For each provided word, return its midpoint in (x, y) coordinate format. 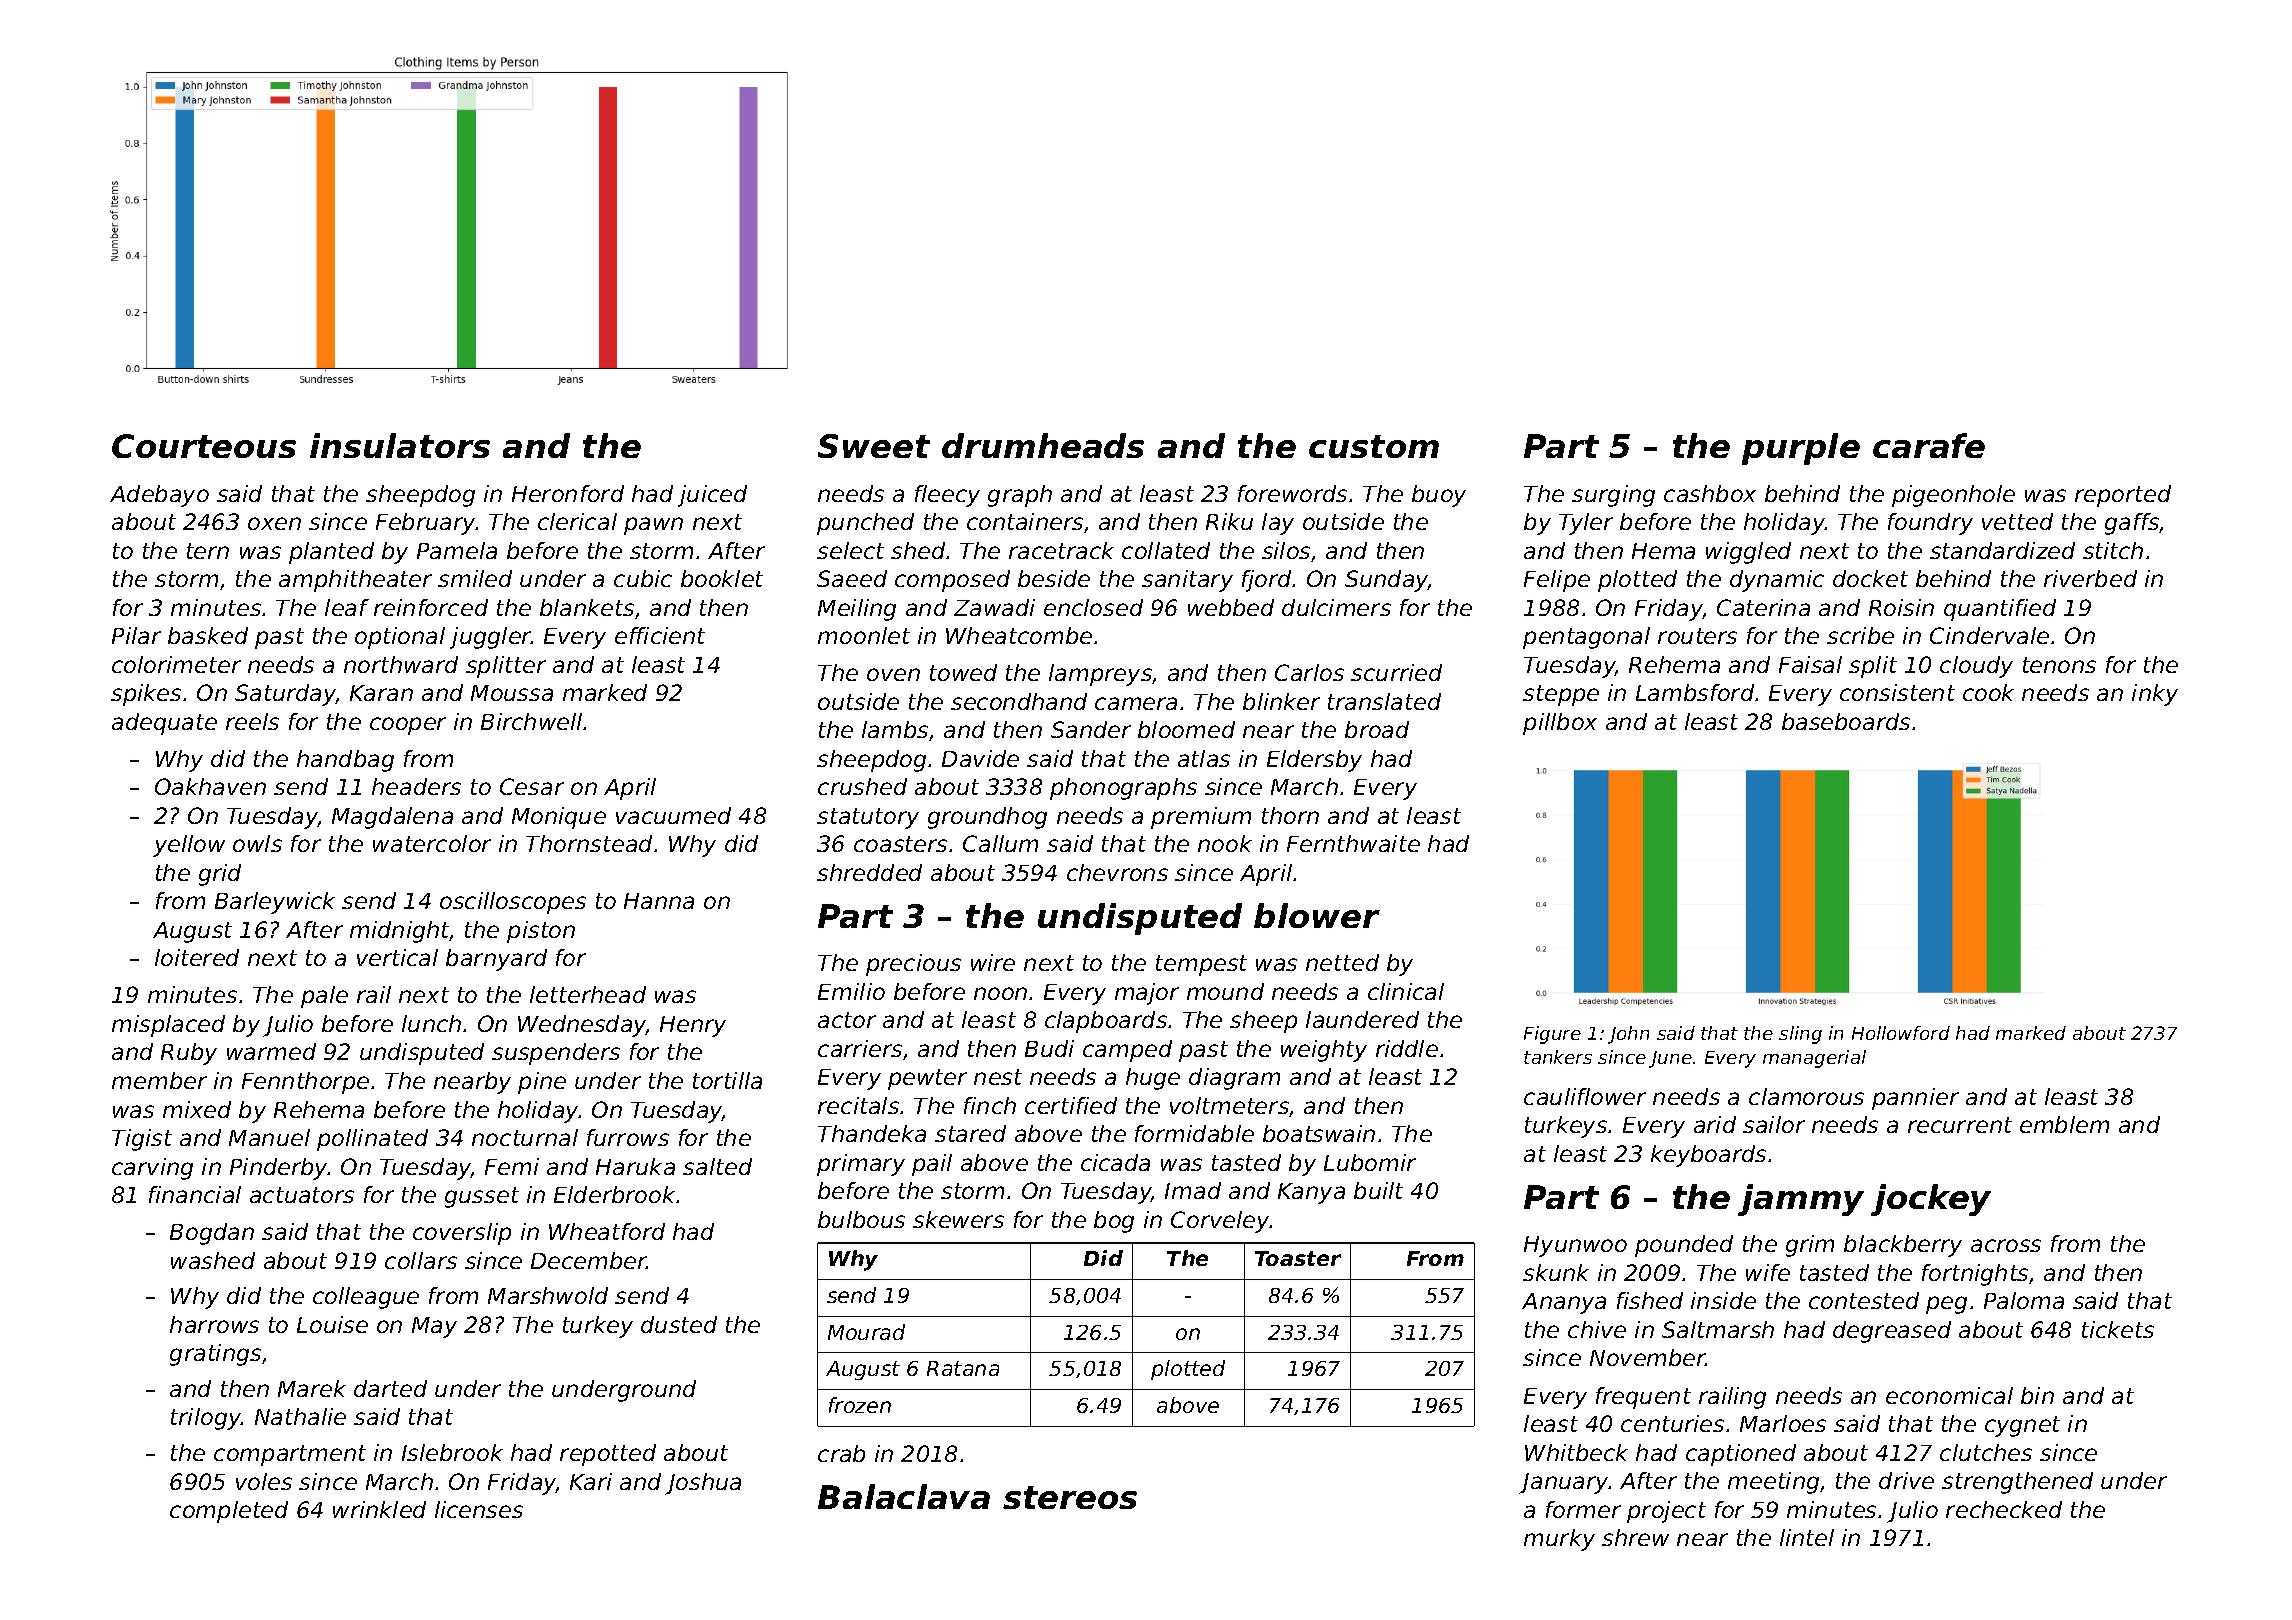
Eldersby (1314, 761)
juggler (490, 638)
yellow (189, 846)
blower (1317, 915)
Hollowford (1901, 1033)
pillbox (1560, 724)
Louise (332, 1324)
